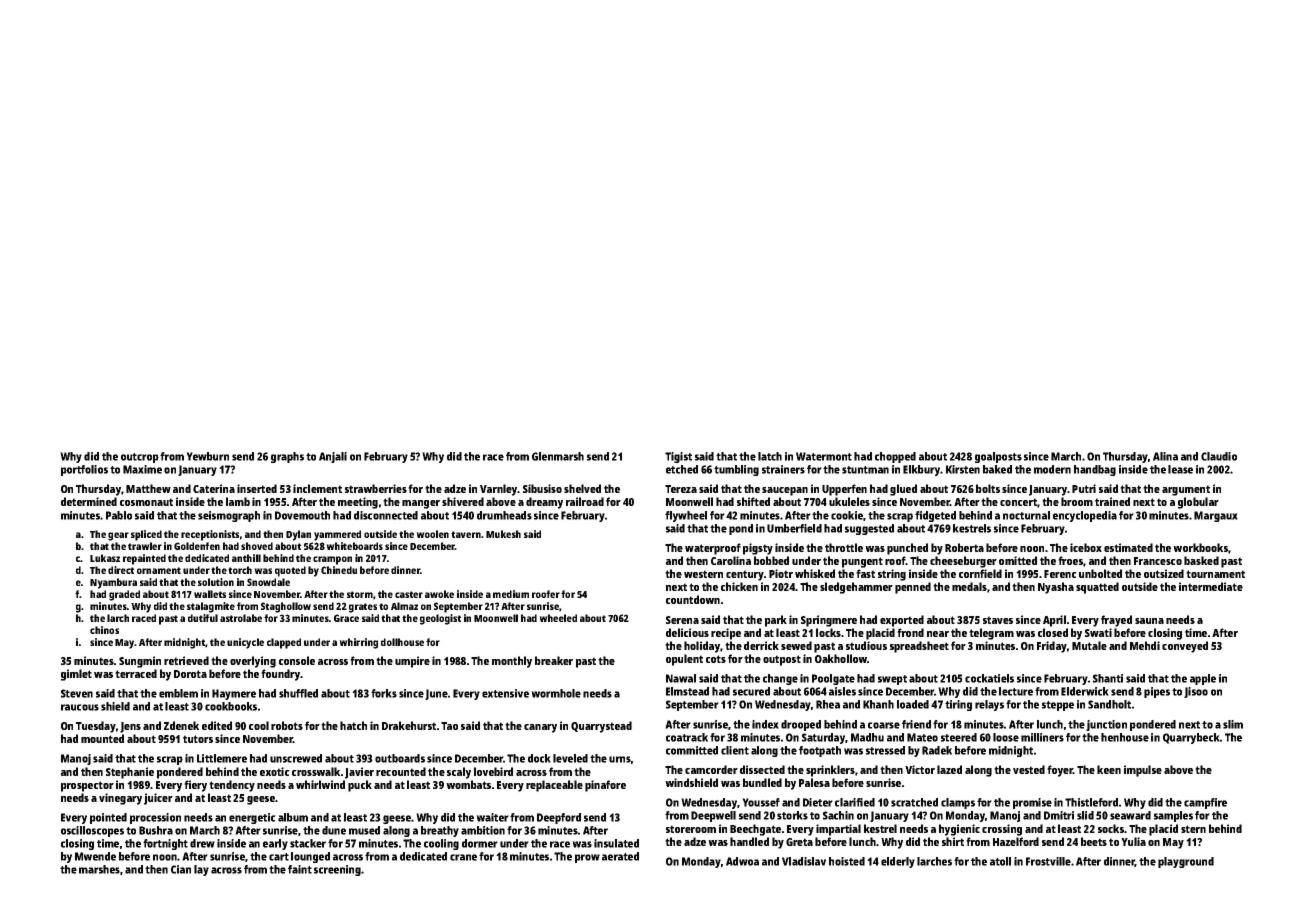 This screenshot has height=924, width=1308. Describe the element at coordinates (92, 831) in the screenshot. I see `oscilloscopes` at that location.
